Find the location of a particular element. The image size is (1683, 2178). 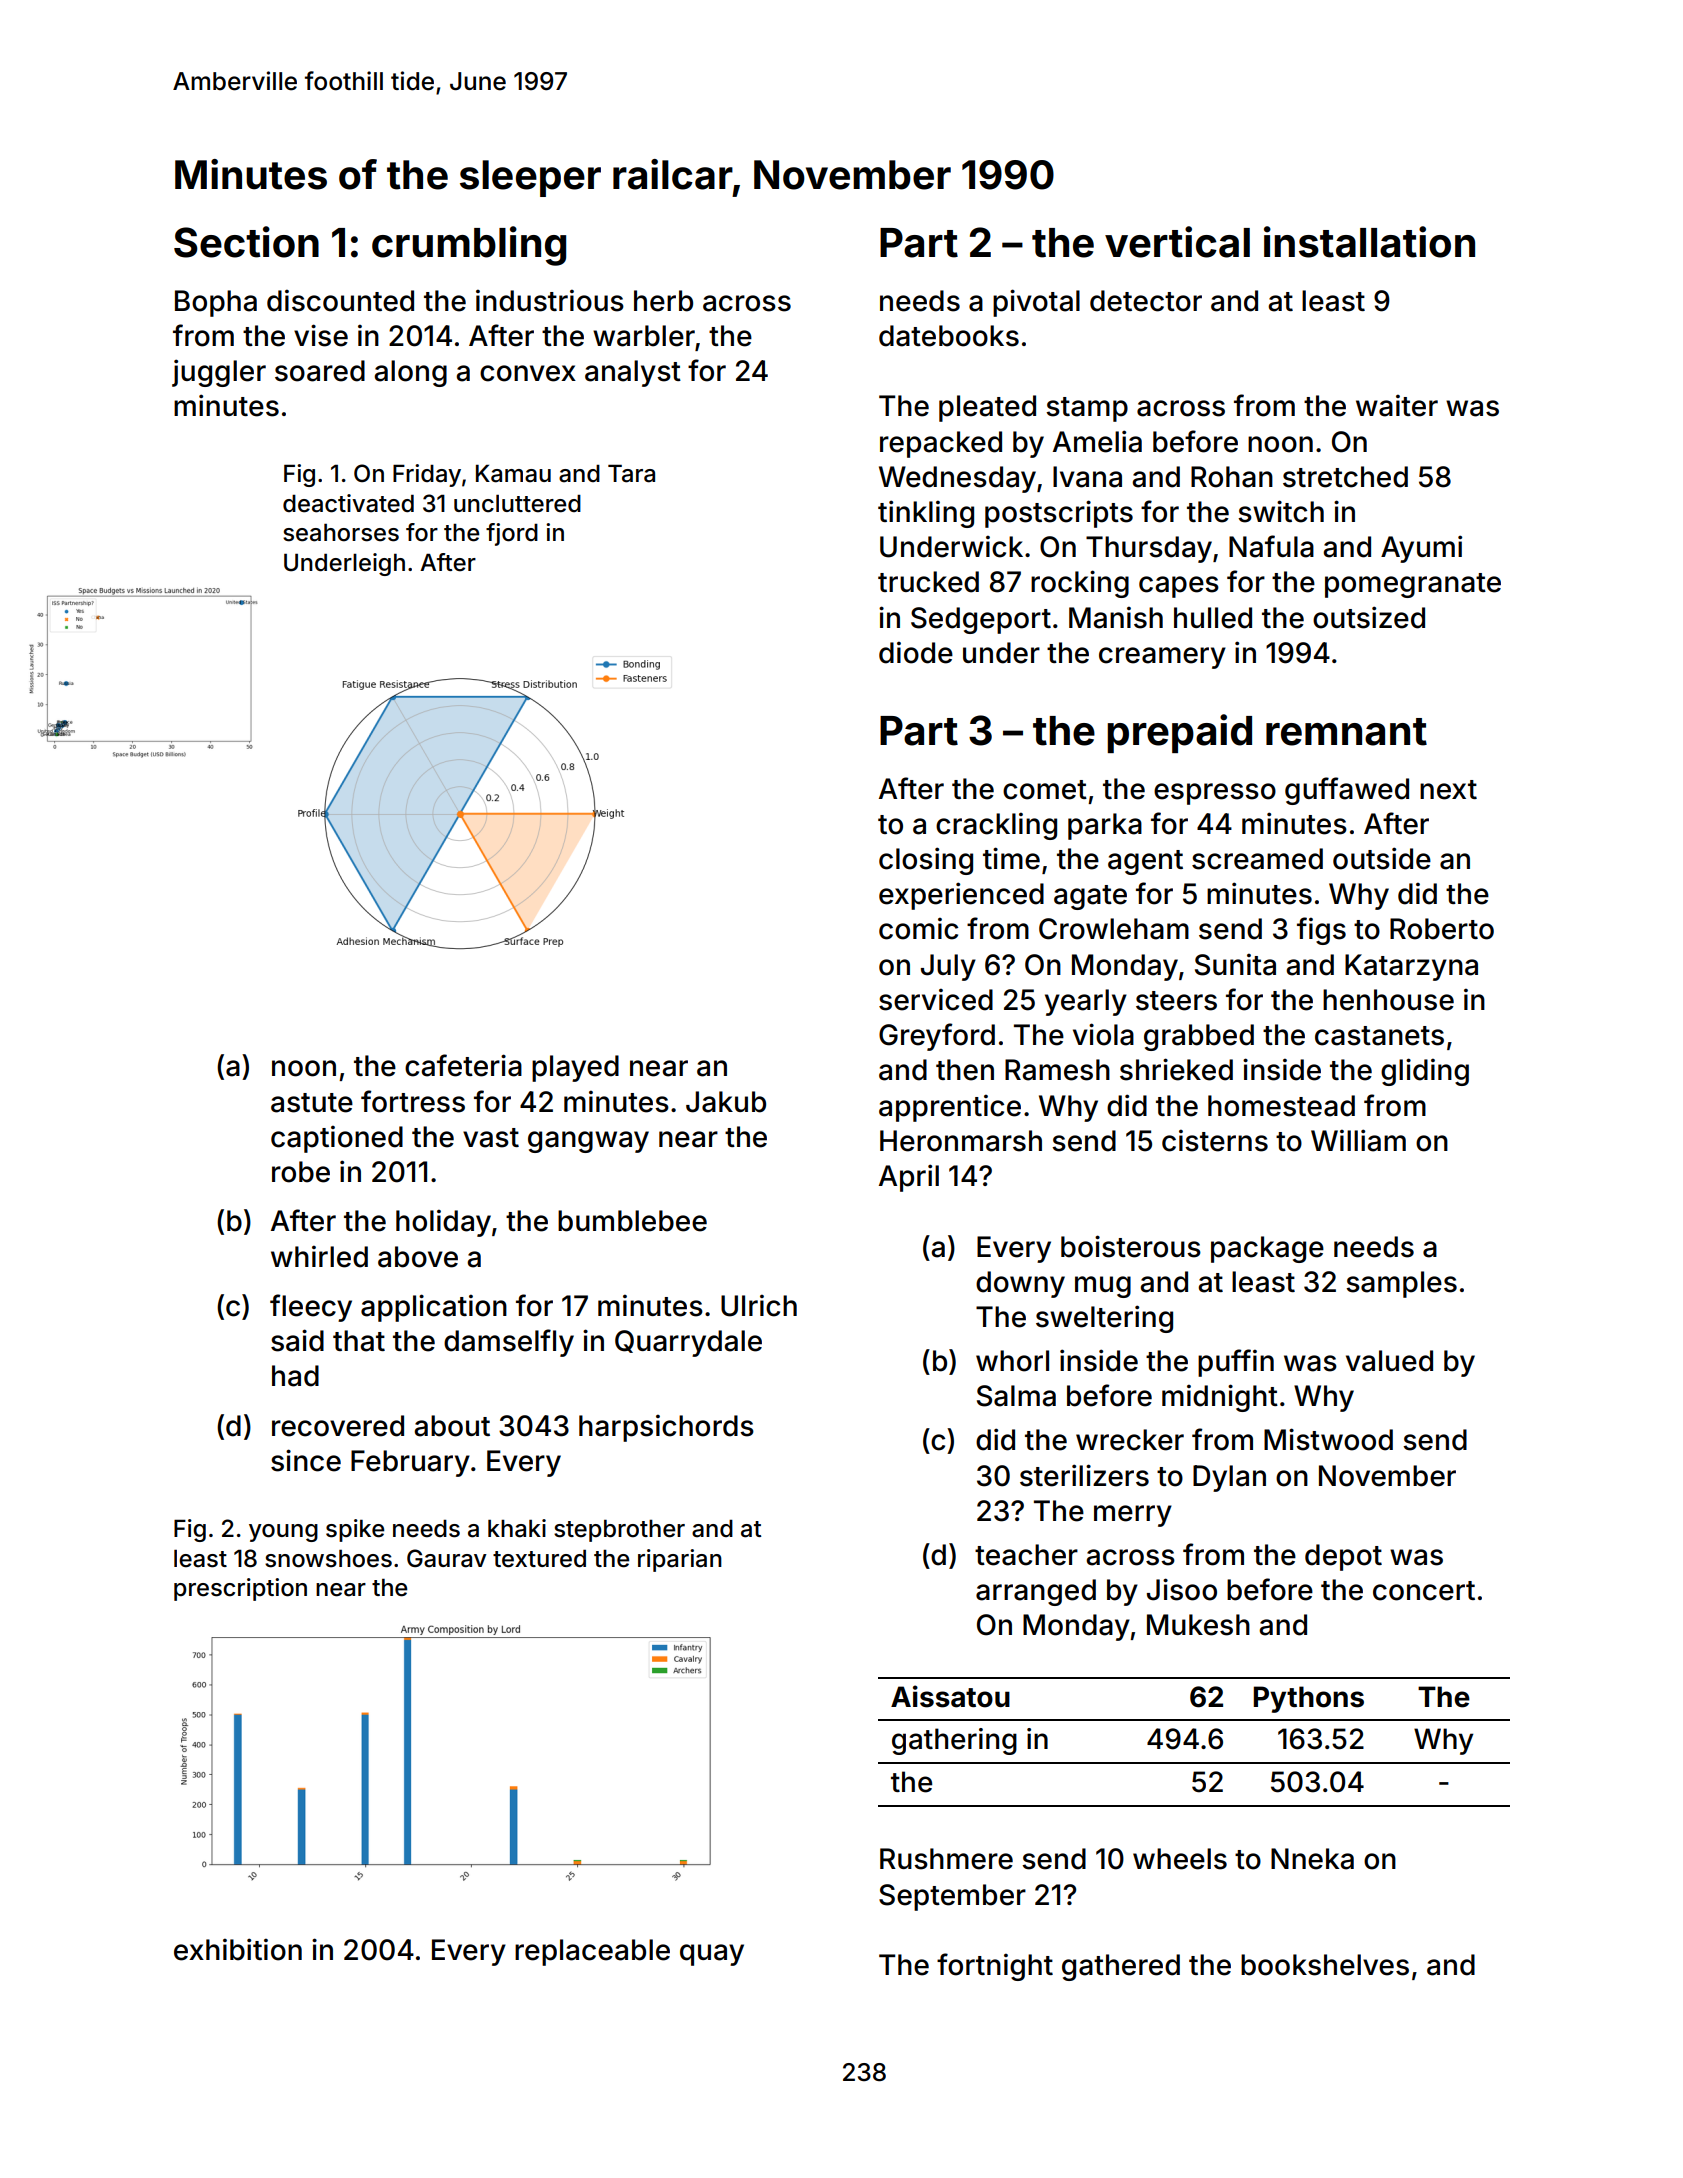

riparian is located at coordinates (680, 1560).
